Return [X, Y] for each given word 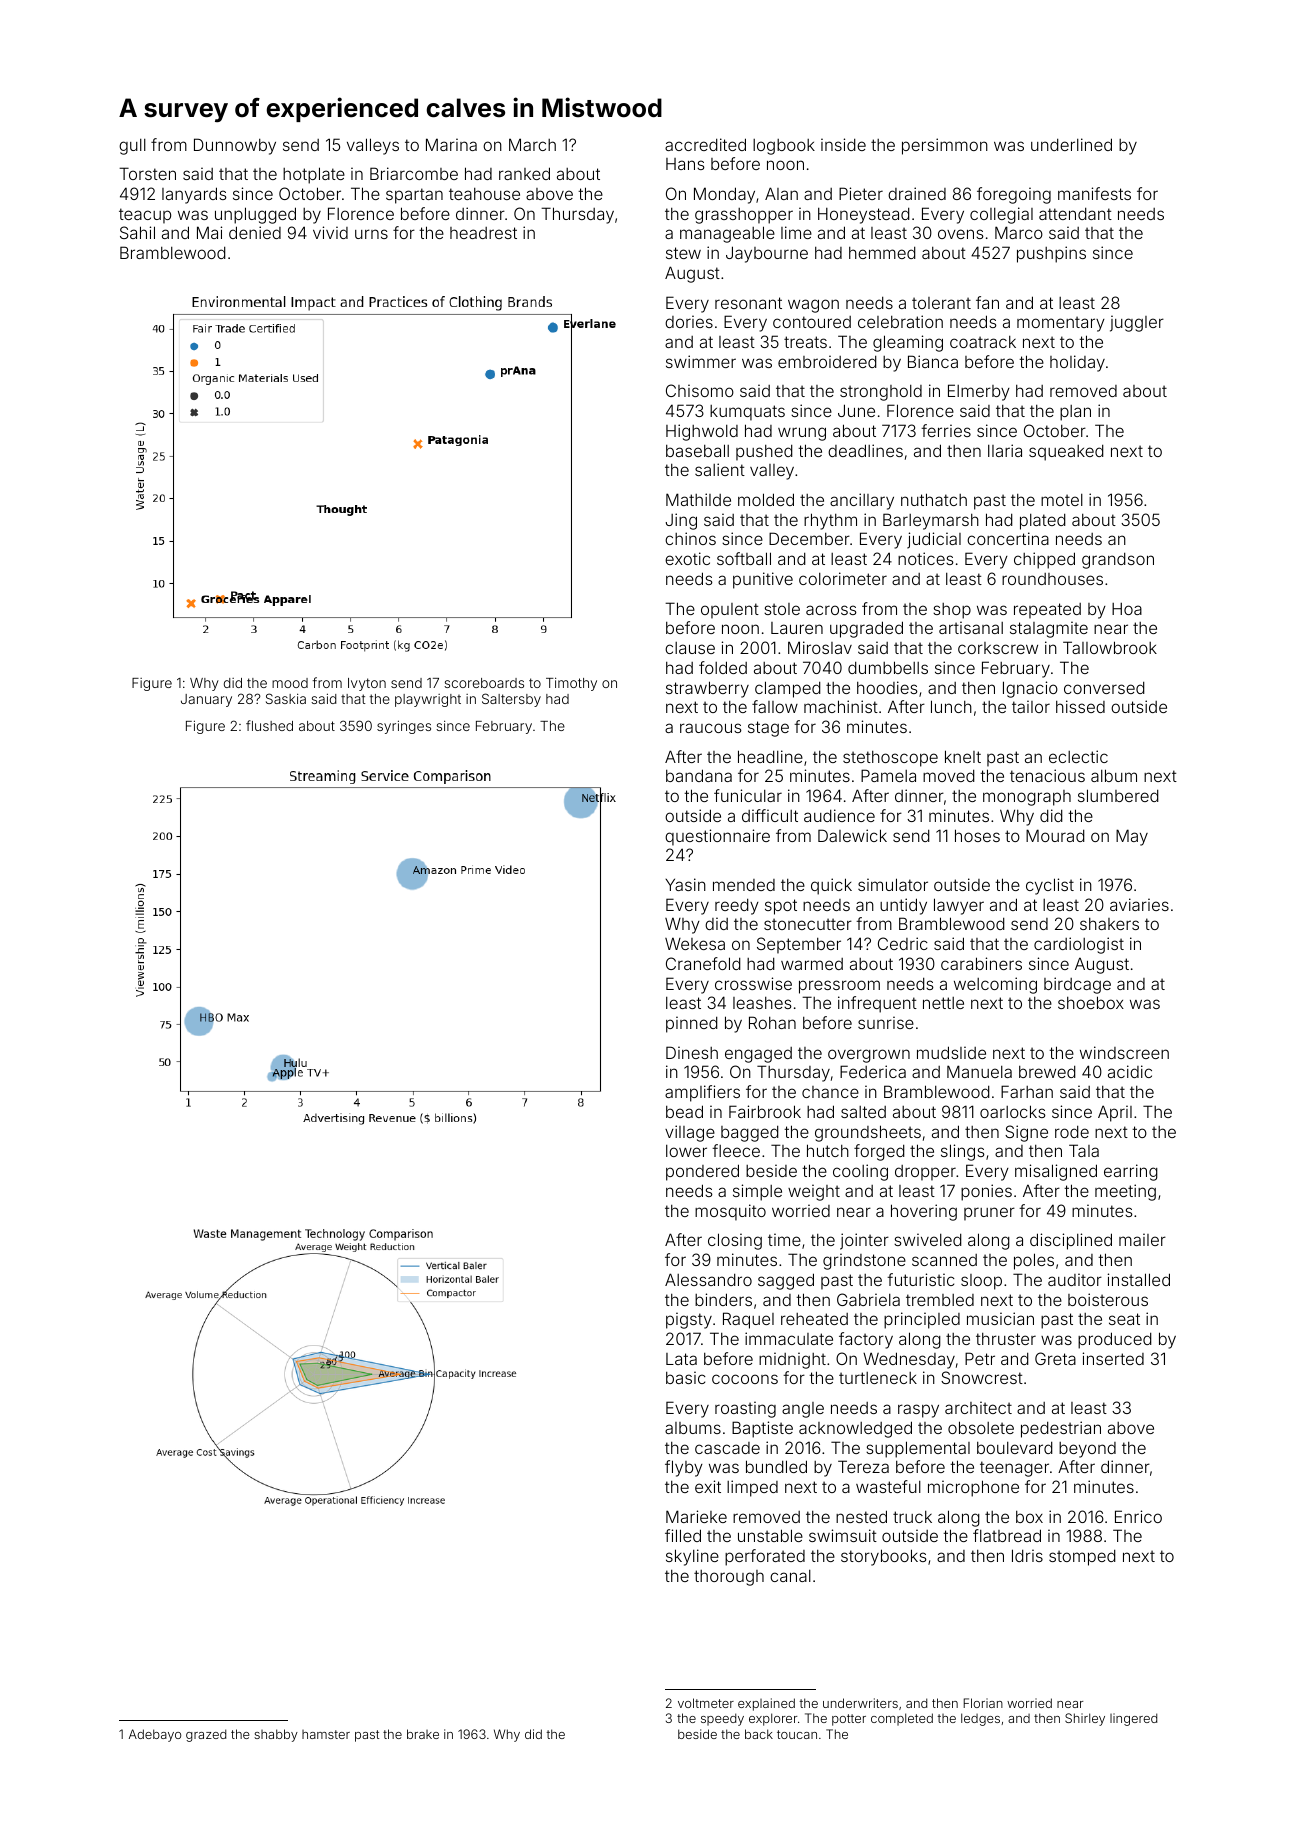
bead [684, 1111]
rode [1072, 1132]
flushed [269, 725]
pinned [692, 1024]
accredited [705, 144]
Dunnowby [235, 146]
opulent [730, 611]
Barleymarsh [931, 521]
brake [423, 1734]
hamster [326, 1734]
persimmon [945, 146]
